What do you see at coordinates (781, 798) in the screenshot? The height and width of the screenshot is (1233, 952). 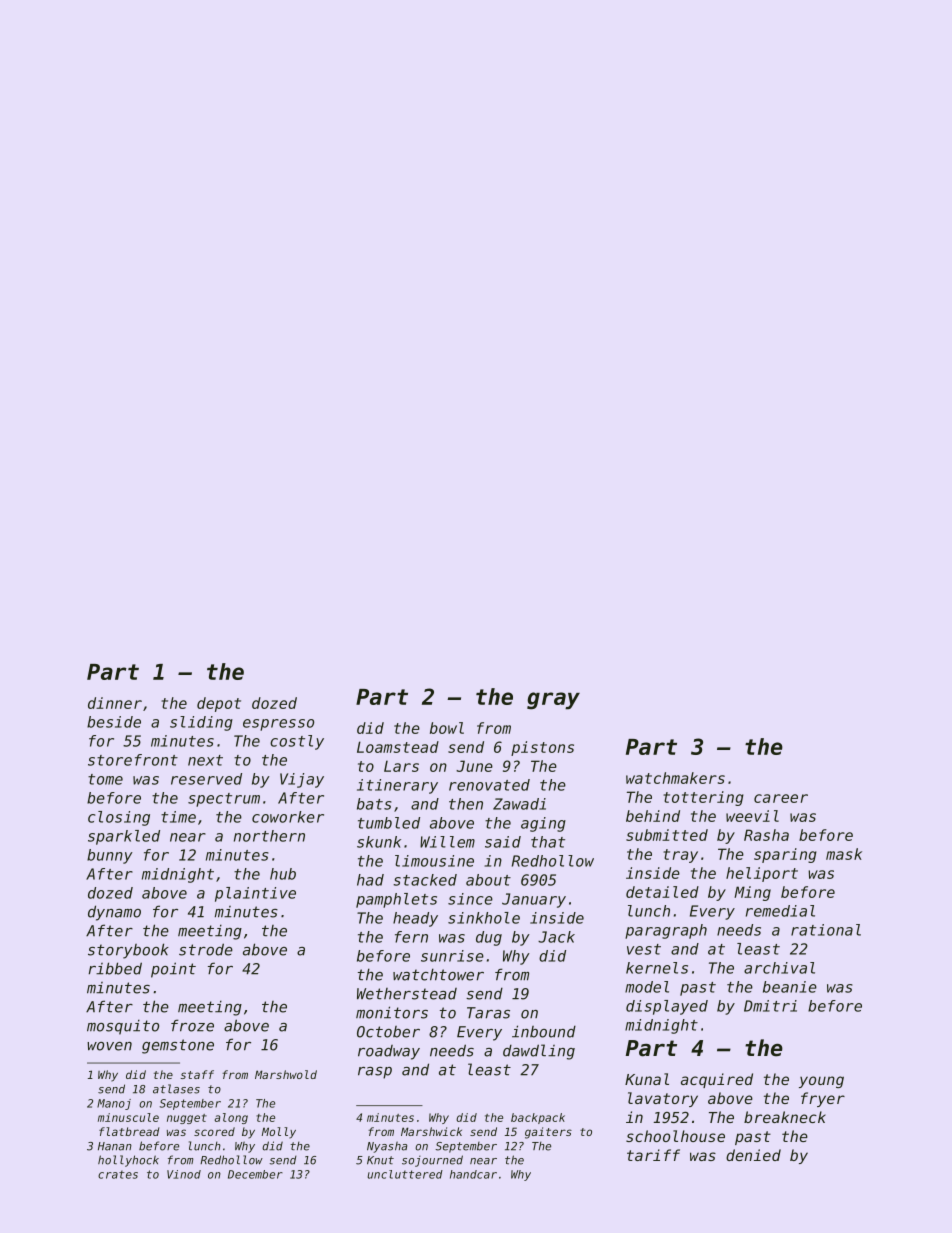 I see `career` at bounding box center [781, 798].
